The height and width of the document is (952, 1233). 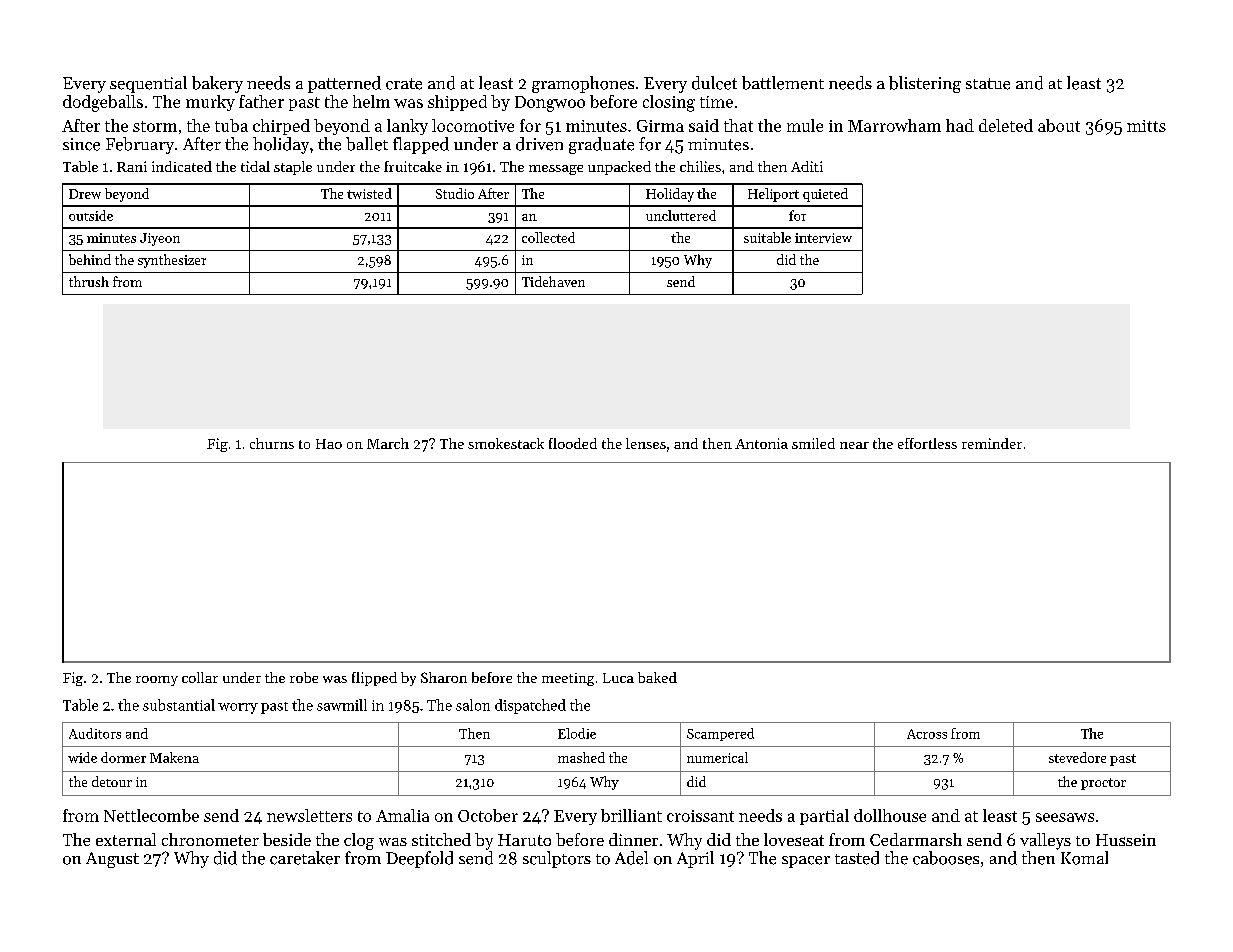 I want to click on crate, so click(x=404, y=84).
